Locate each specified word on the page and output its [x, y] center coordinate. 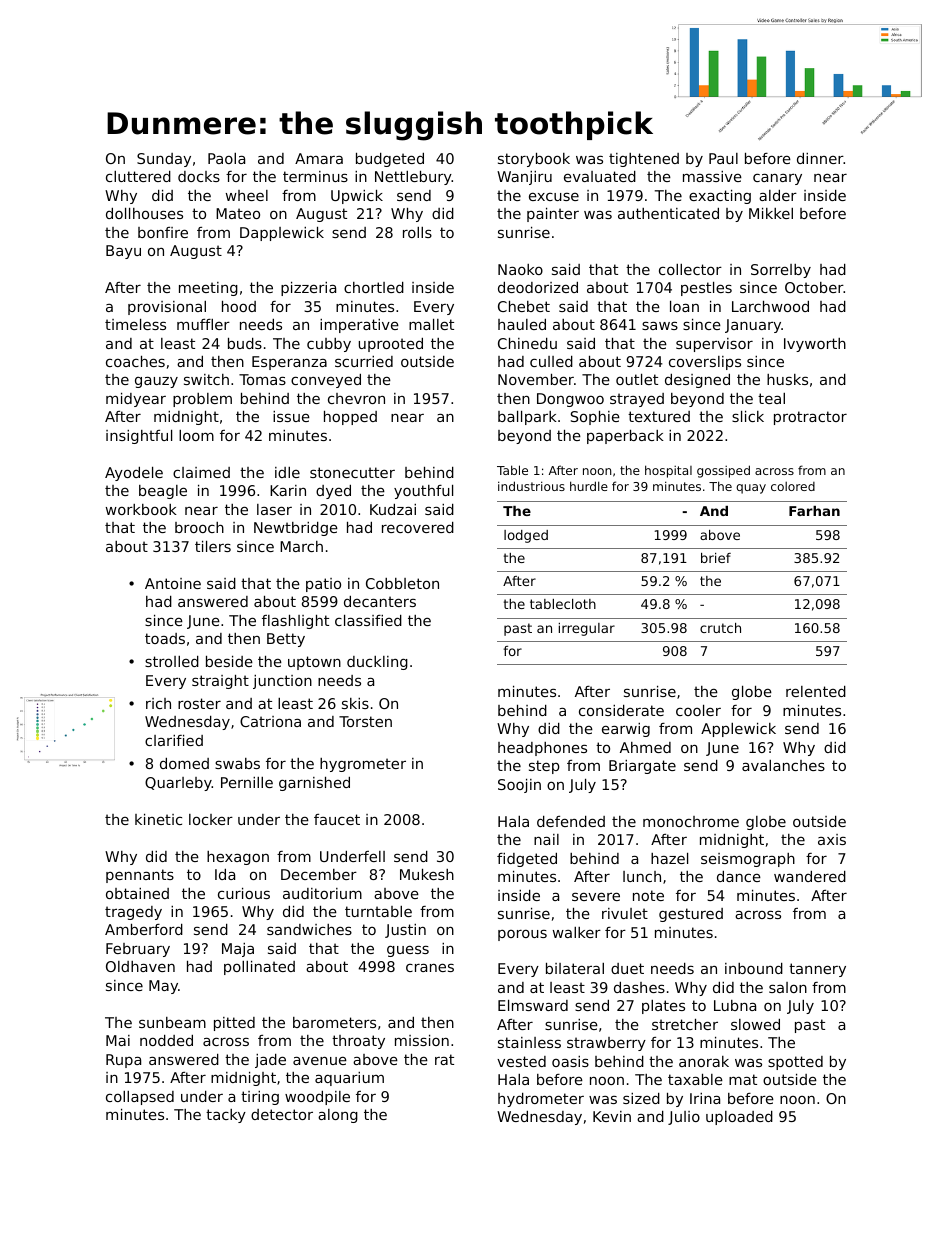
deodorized [538, 287]
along [338, 1116]
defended [571, 821]
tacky [226, 1116]
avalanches [783, 765]
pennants [140, 876]
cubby [329, 345]
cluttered [138, 176]
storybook [534, 160]
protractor [810, 418]
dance [739, 876]
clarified [174, 740]
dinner [820, 158]
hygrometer [363, 765]
